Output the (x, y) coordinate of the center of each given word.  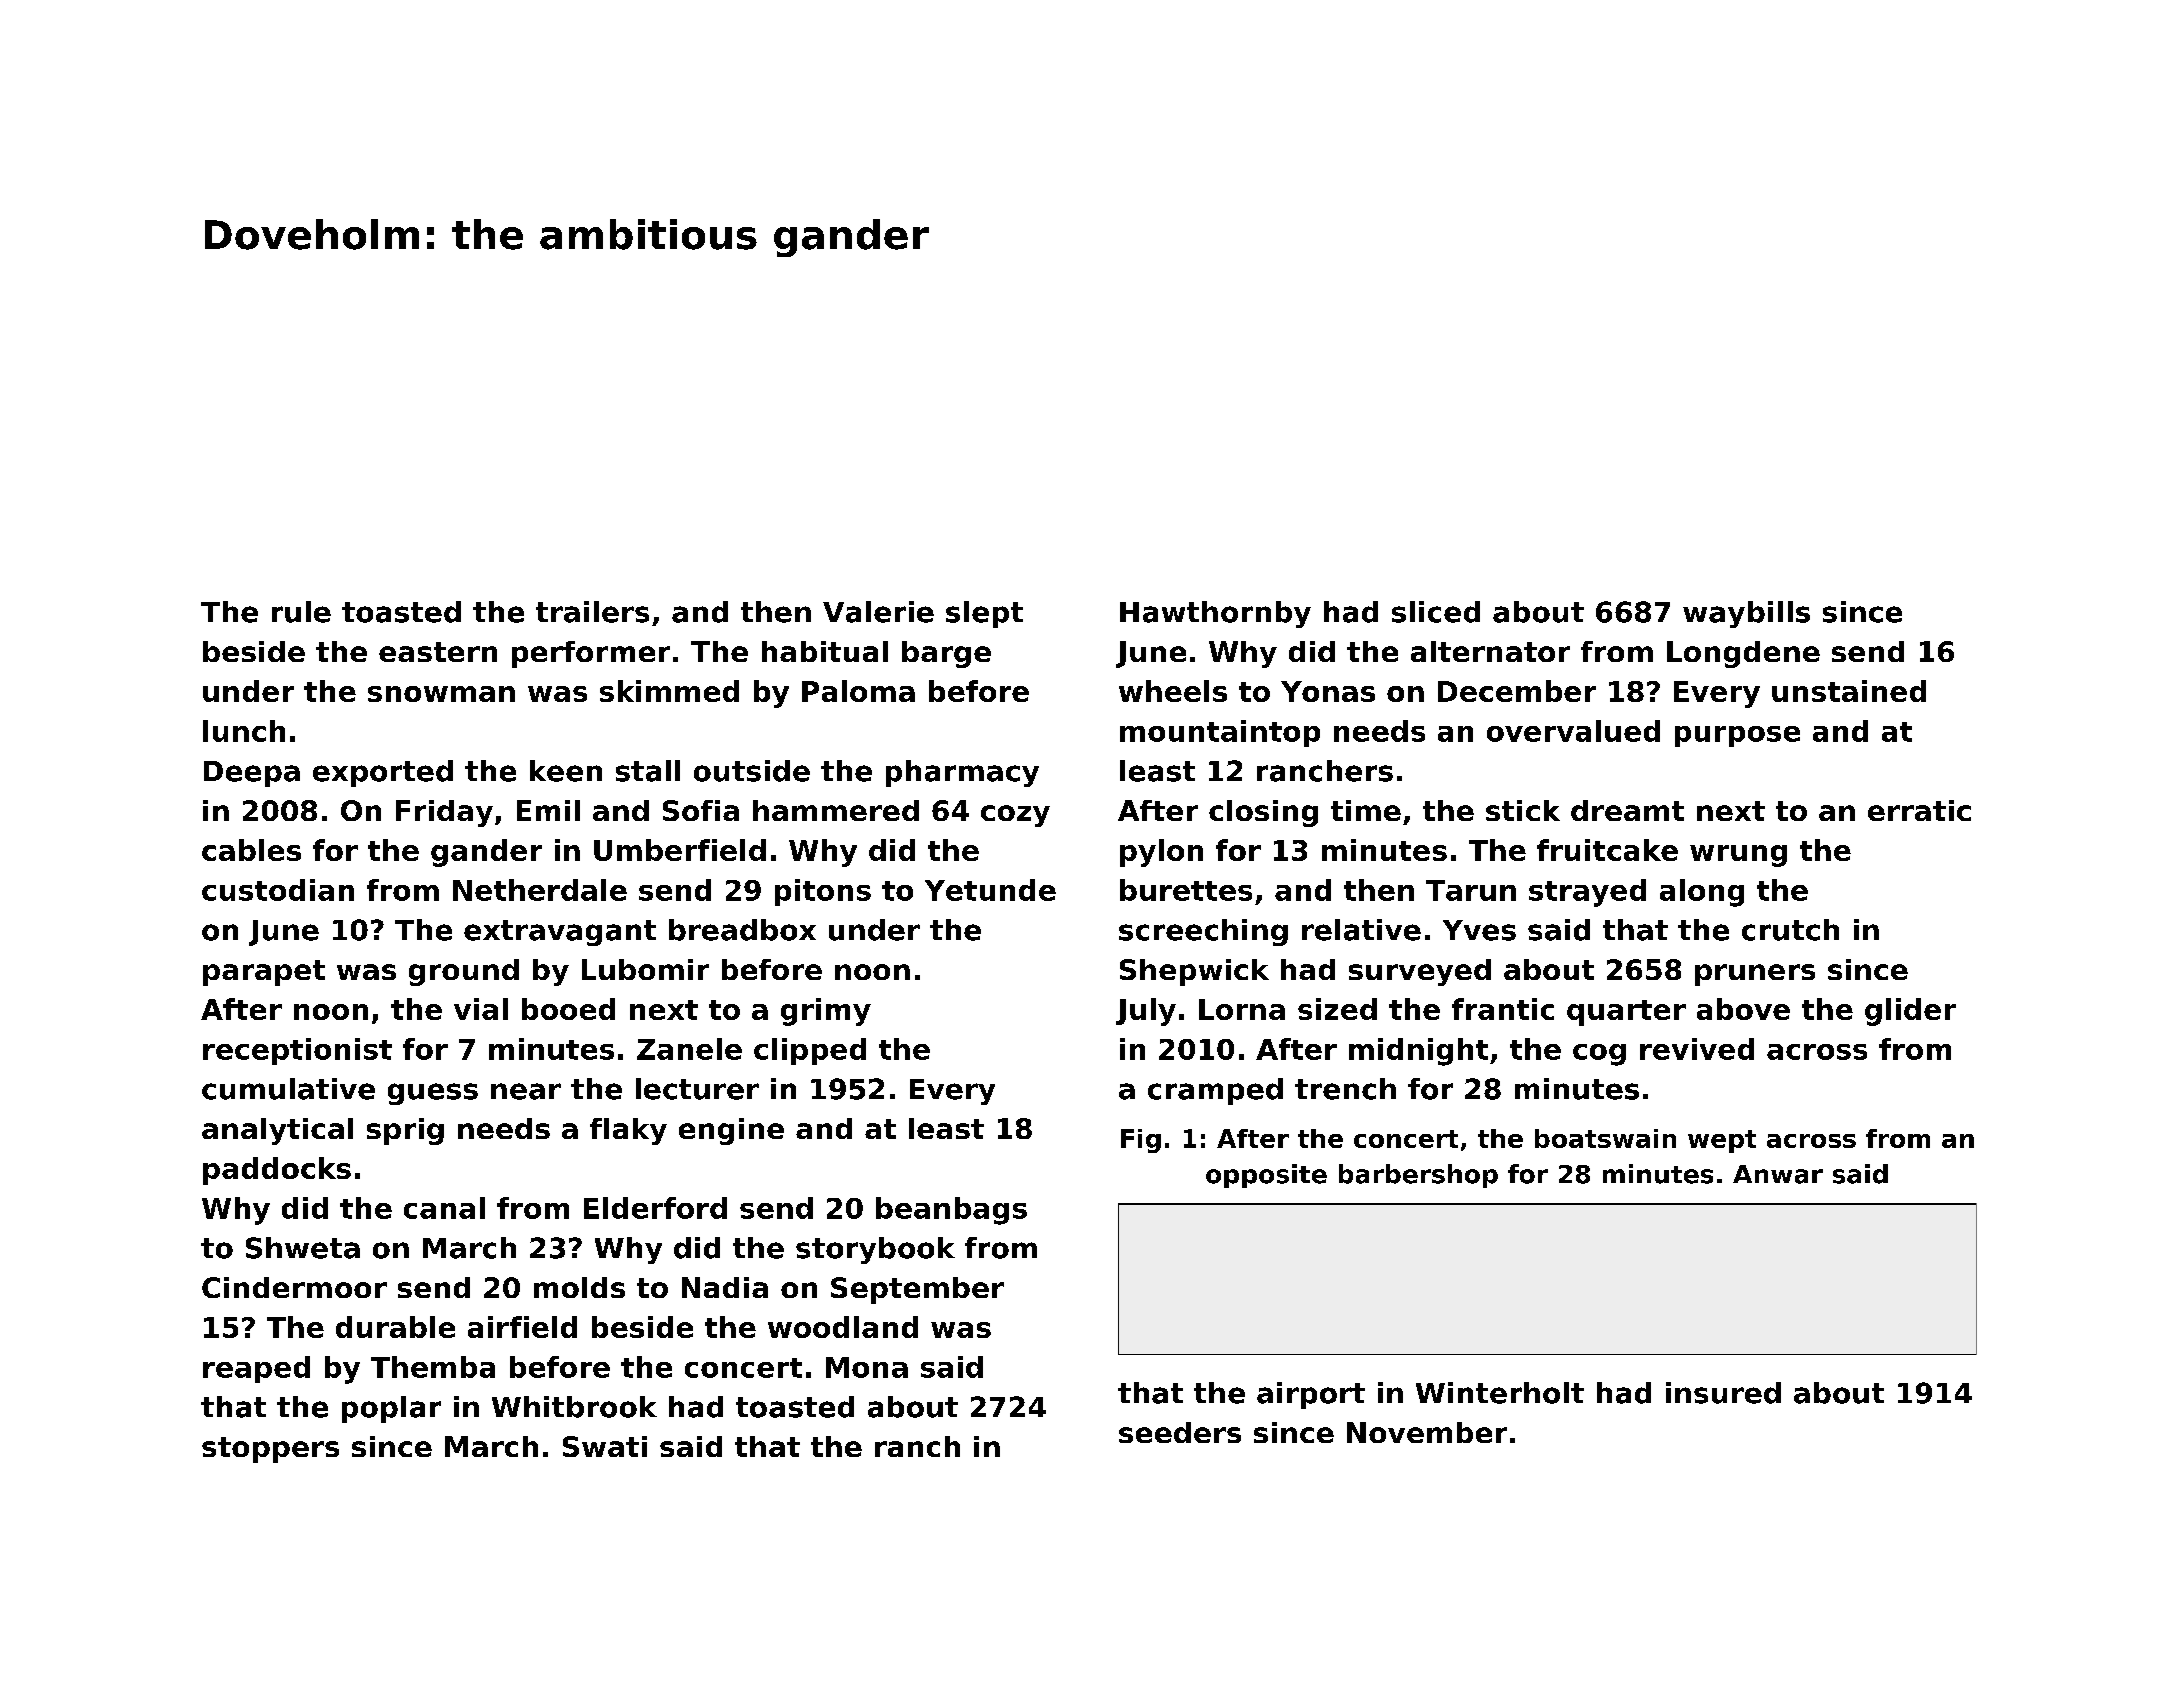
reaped (256, 1369)
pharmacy (962, 773)
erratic (1919, 810)
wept (1722, 1141)
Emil (548, 810)
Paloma (858, 691)
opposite (1266, 1176)
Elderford (655, 1208)
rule (301, 612)
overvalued (1573, 731)
